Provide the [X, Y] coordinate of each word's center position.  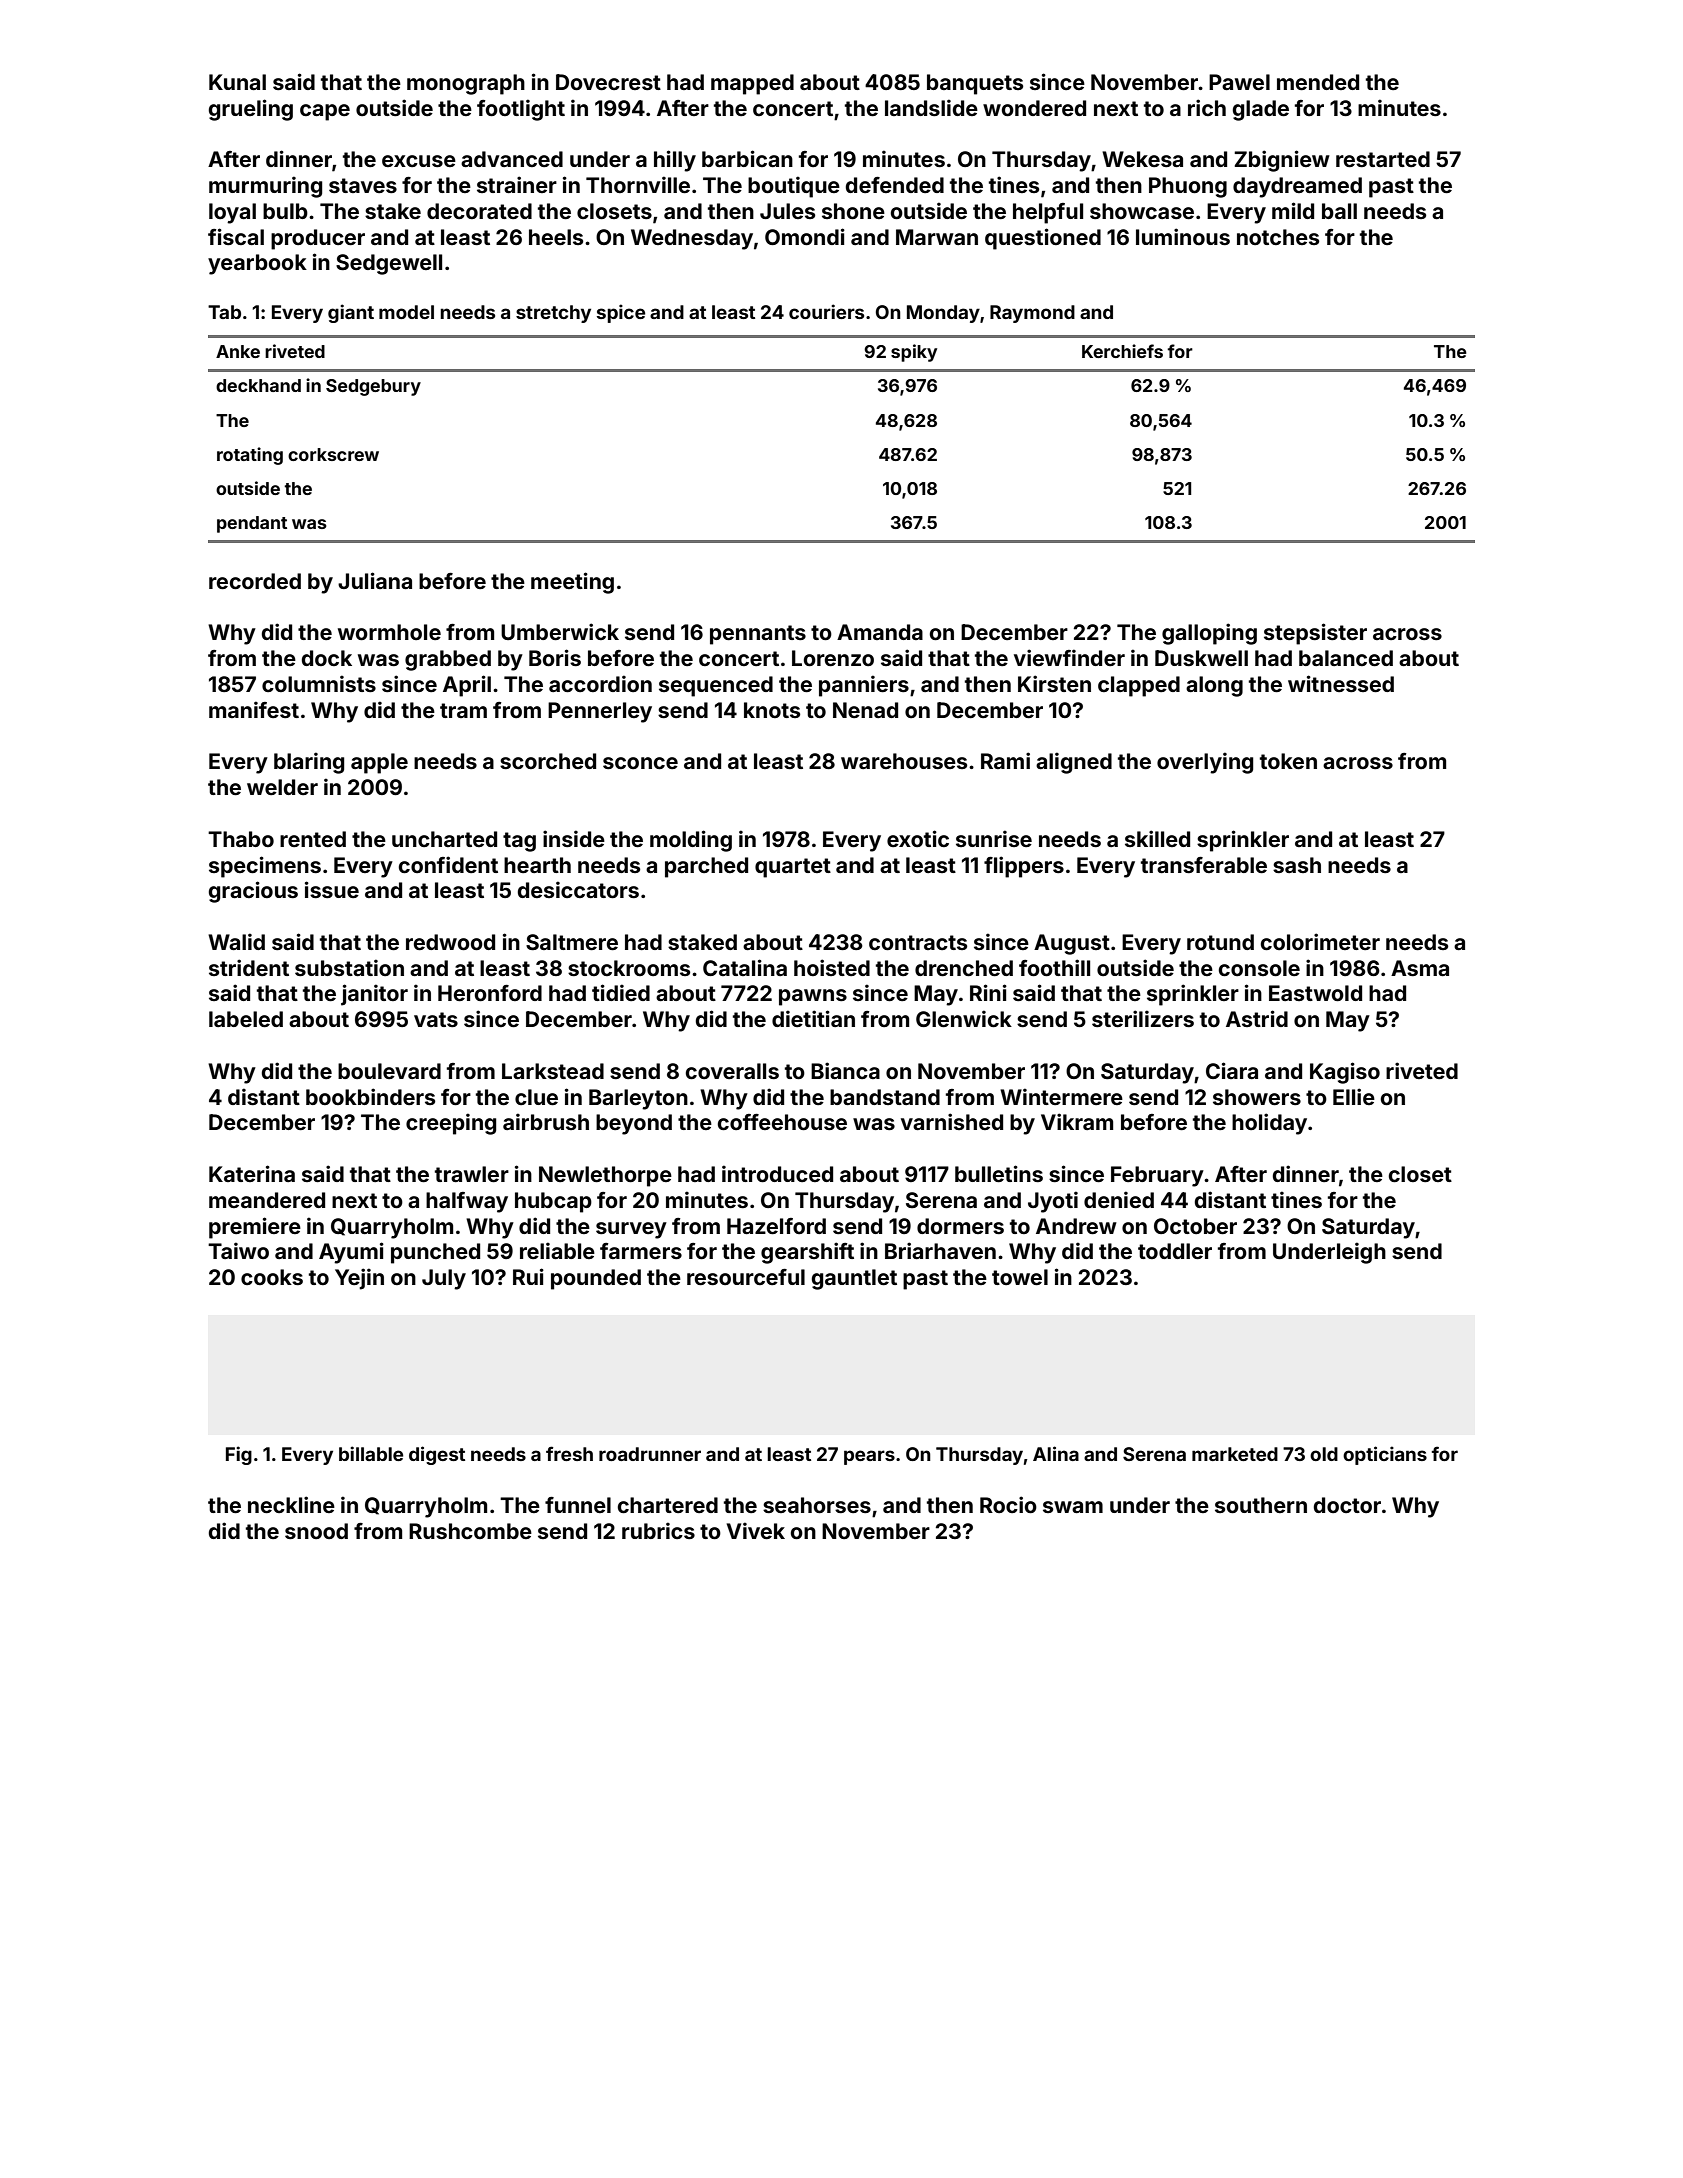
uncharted [444, 839]
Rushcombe [470, 1531]
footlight [521, 110]
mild [1293, 210]
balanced [1346, 658]
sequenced [716, 686]
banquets [975, 84]
